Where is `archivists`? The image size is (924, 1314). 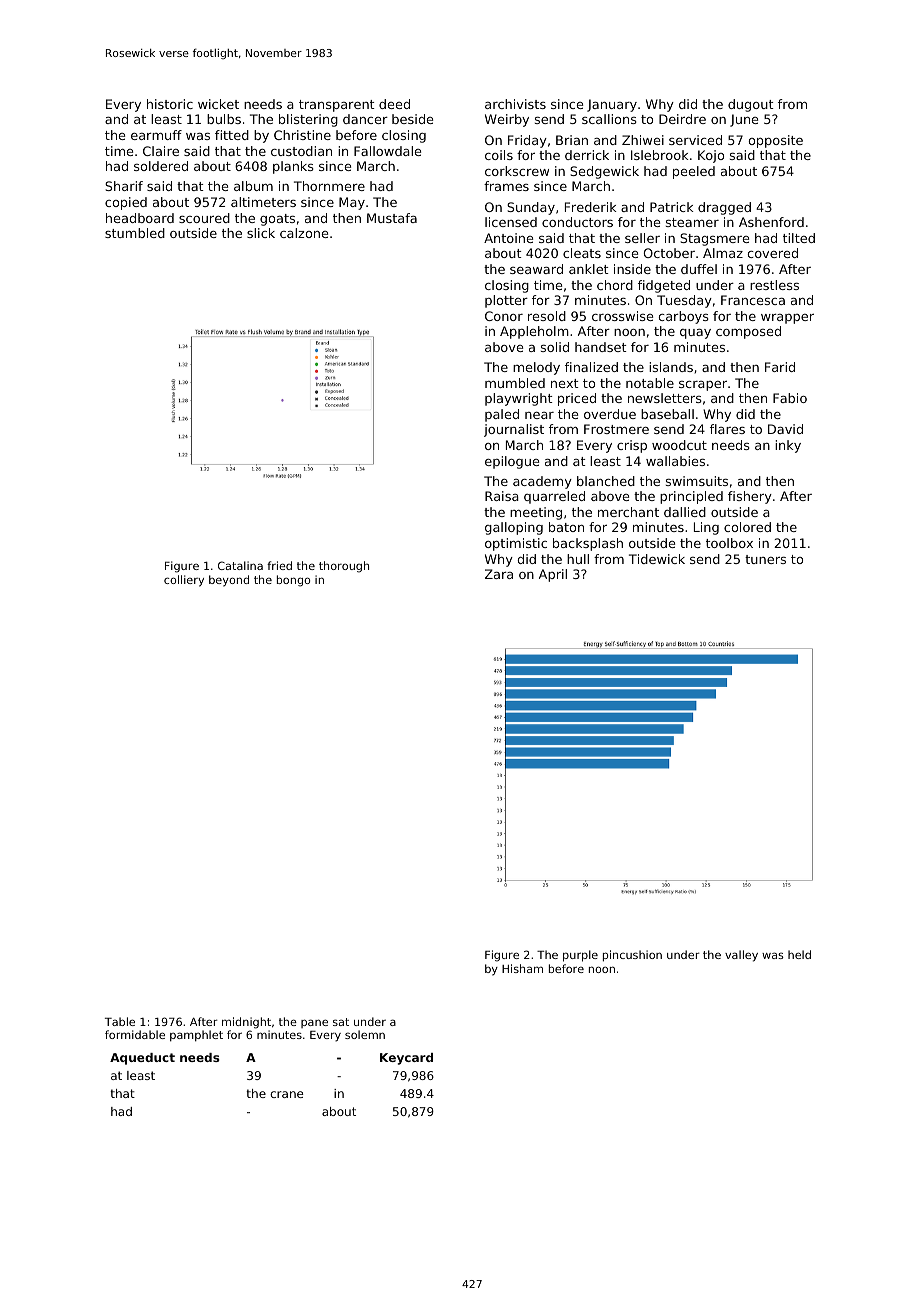
archivists is located at coordinates (515, 104).
